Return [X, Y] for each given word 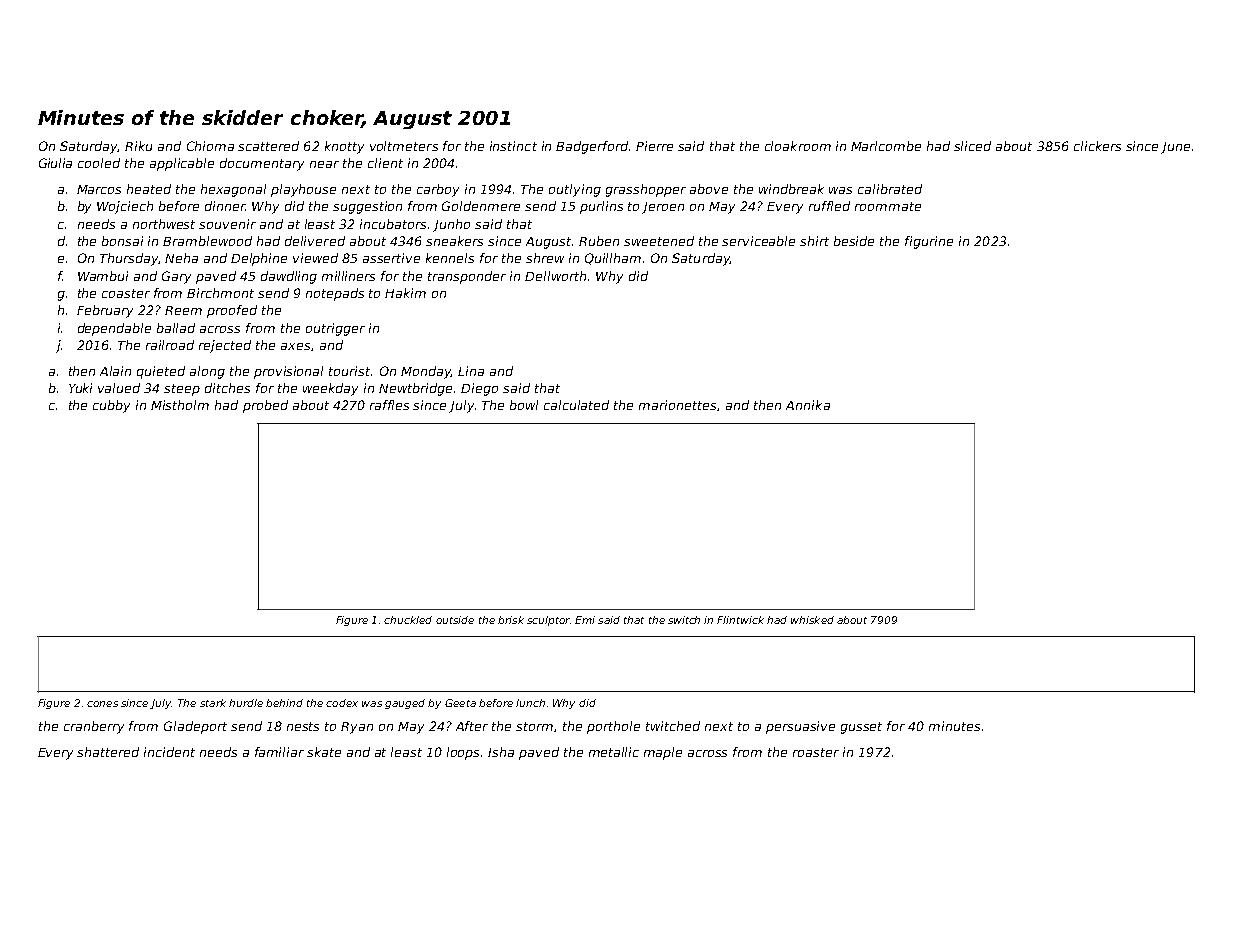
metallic [614, 752]
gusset [861, 728]
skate [324, 752]
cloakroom [798, 146]
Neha [181, 258]
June [1175, 148]
